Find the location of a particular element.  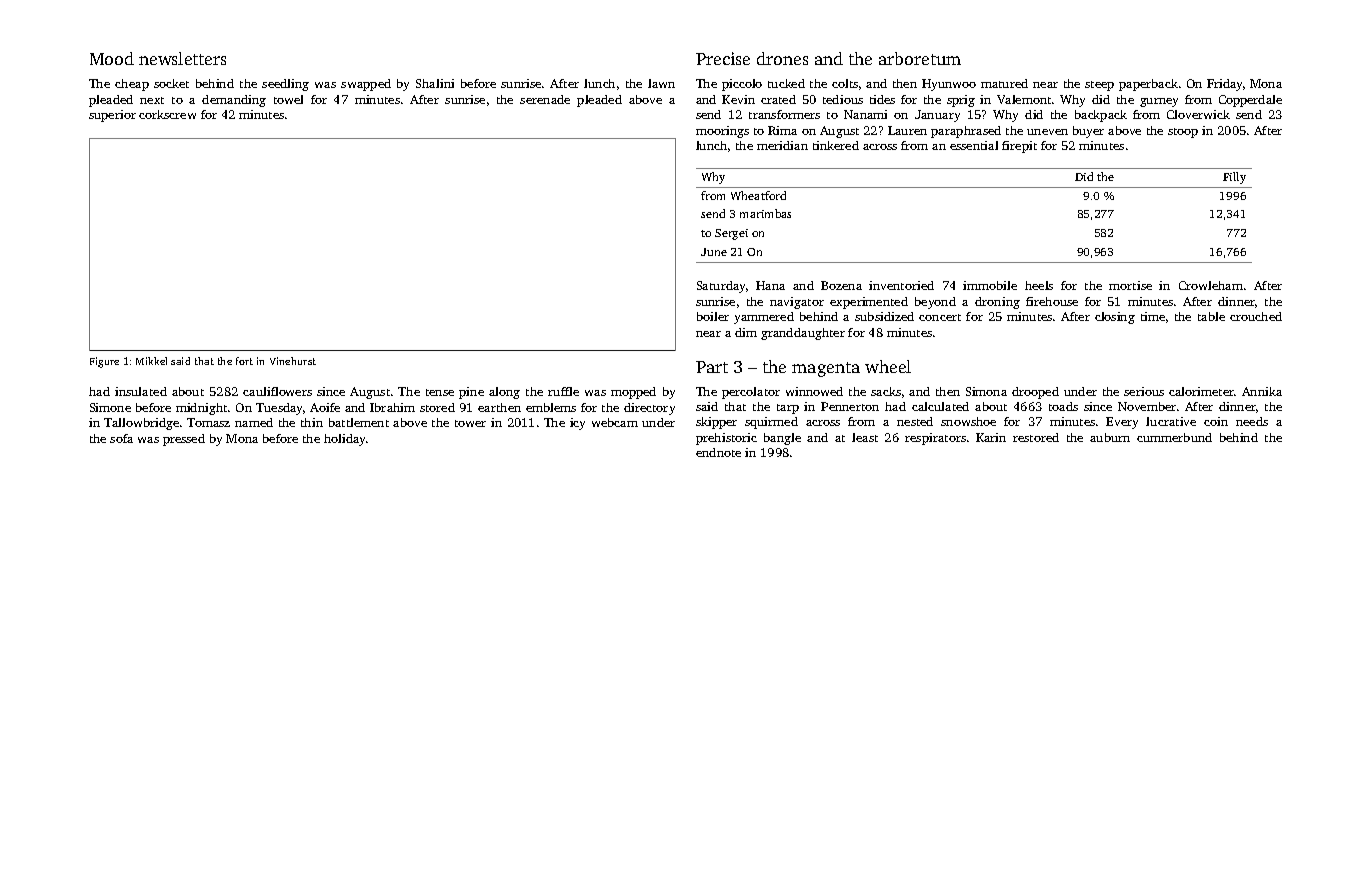

newsletters is located at coordinates (182, 58).
